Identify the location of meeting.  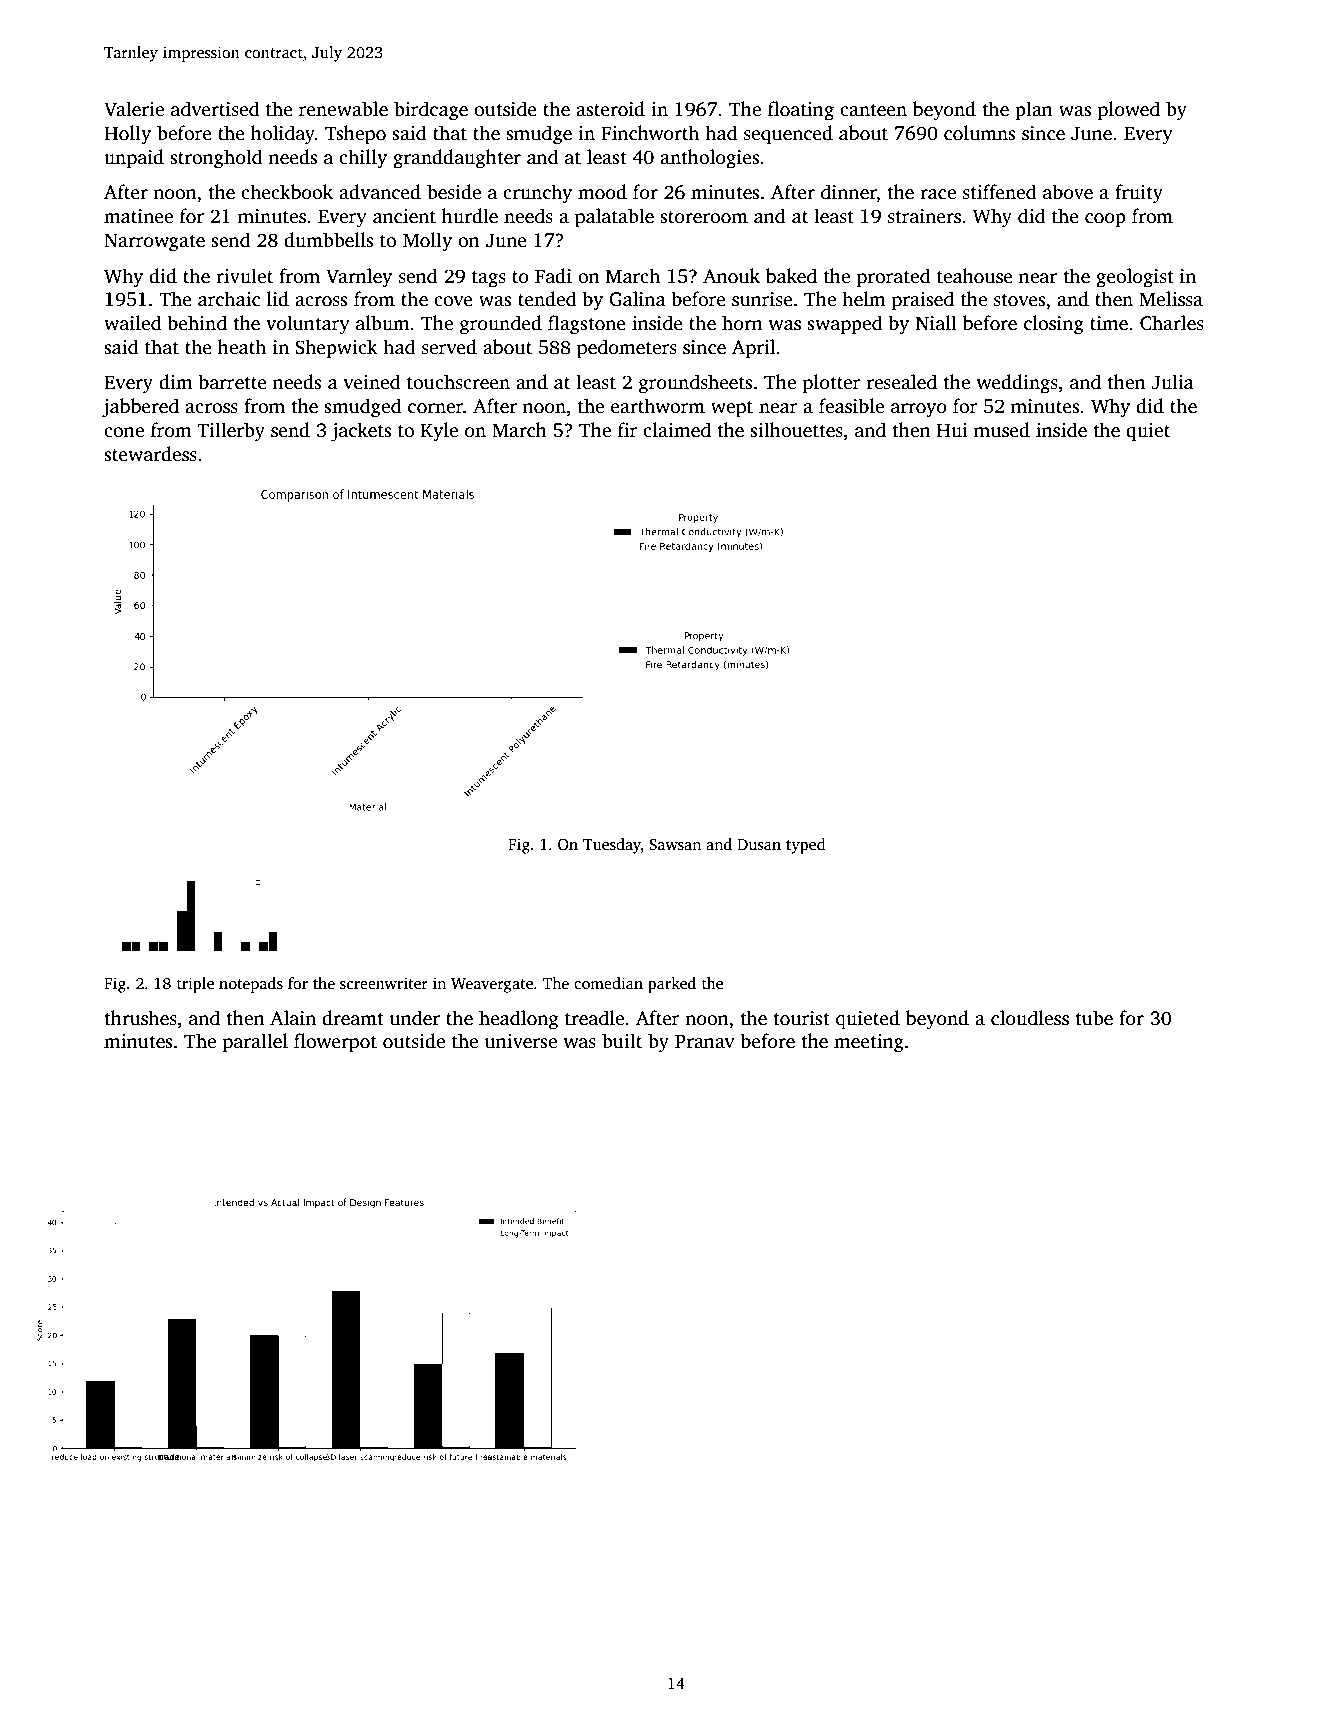
(869, 1043).
